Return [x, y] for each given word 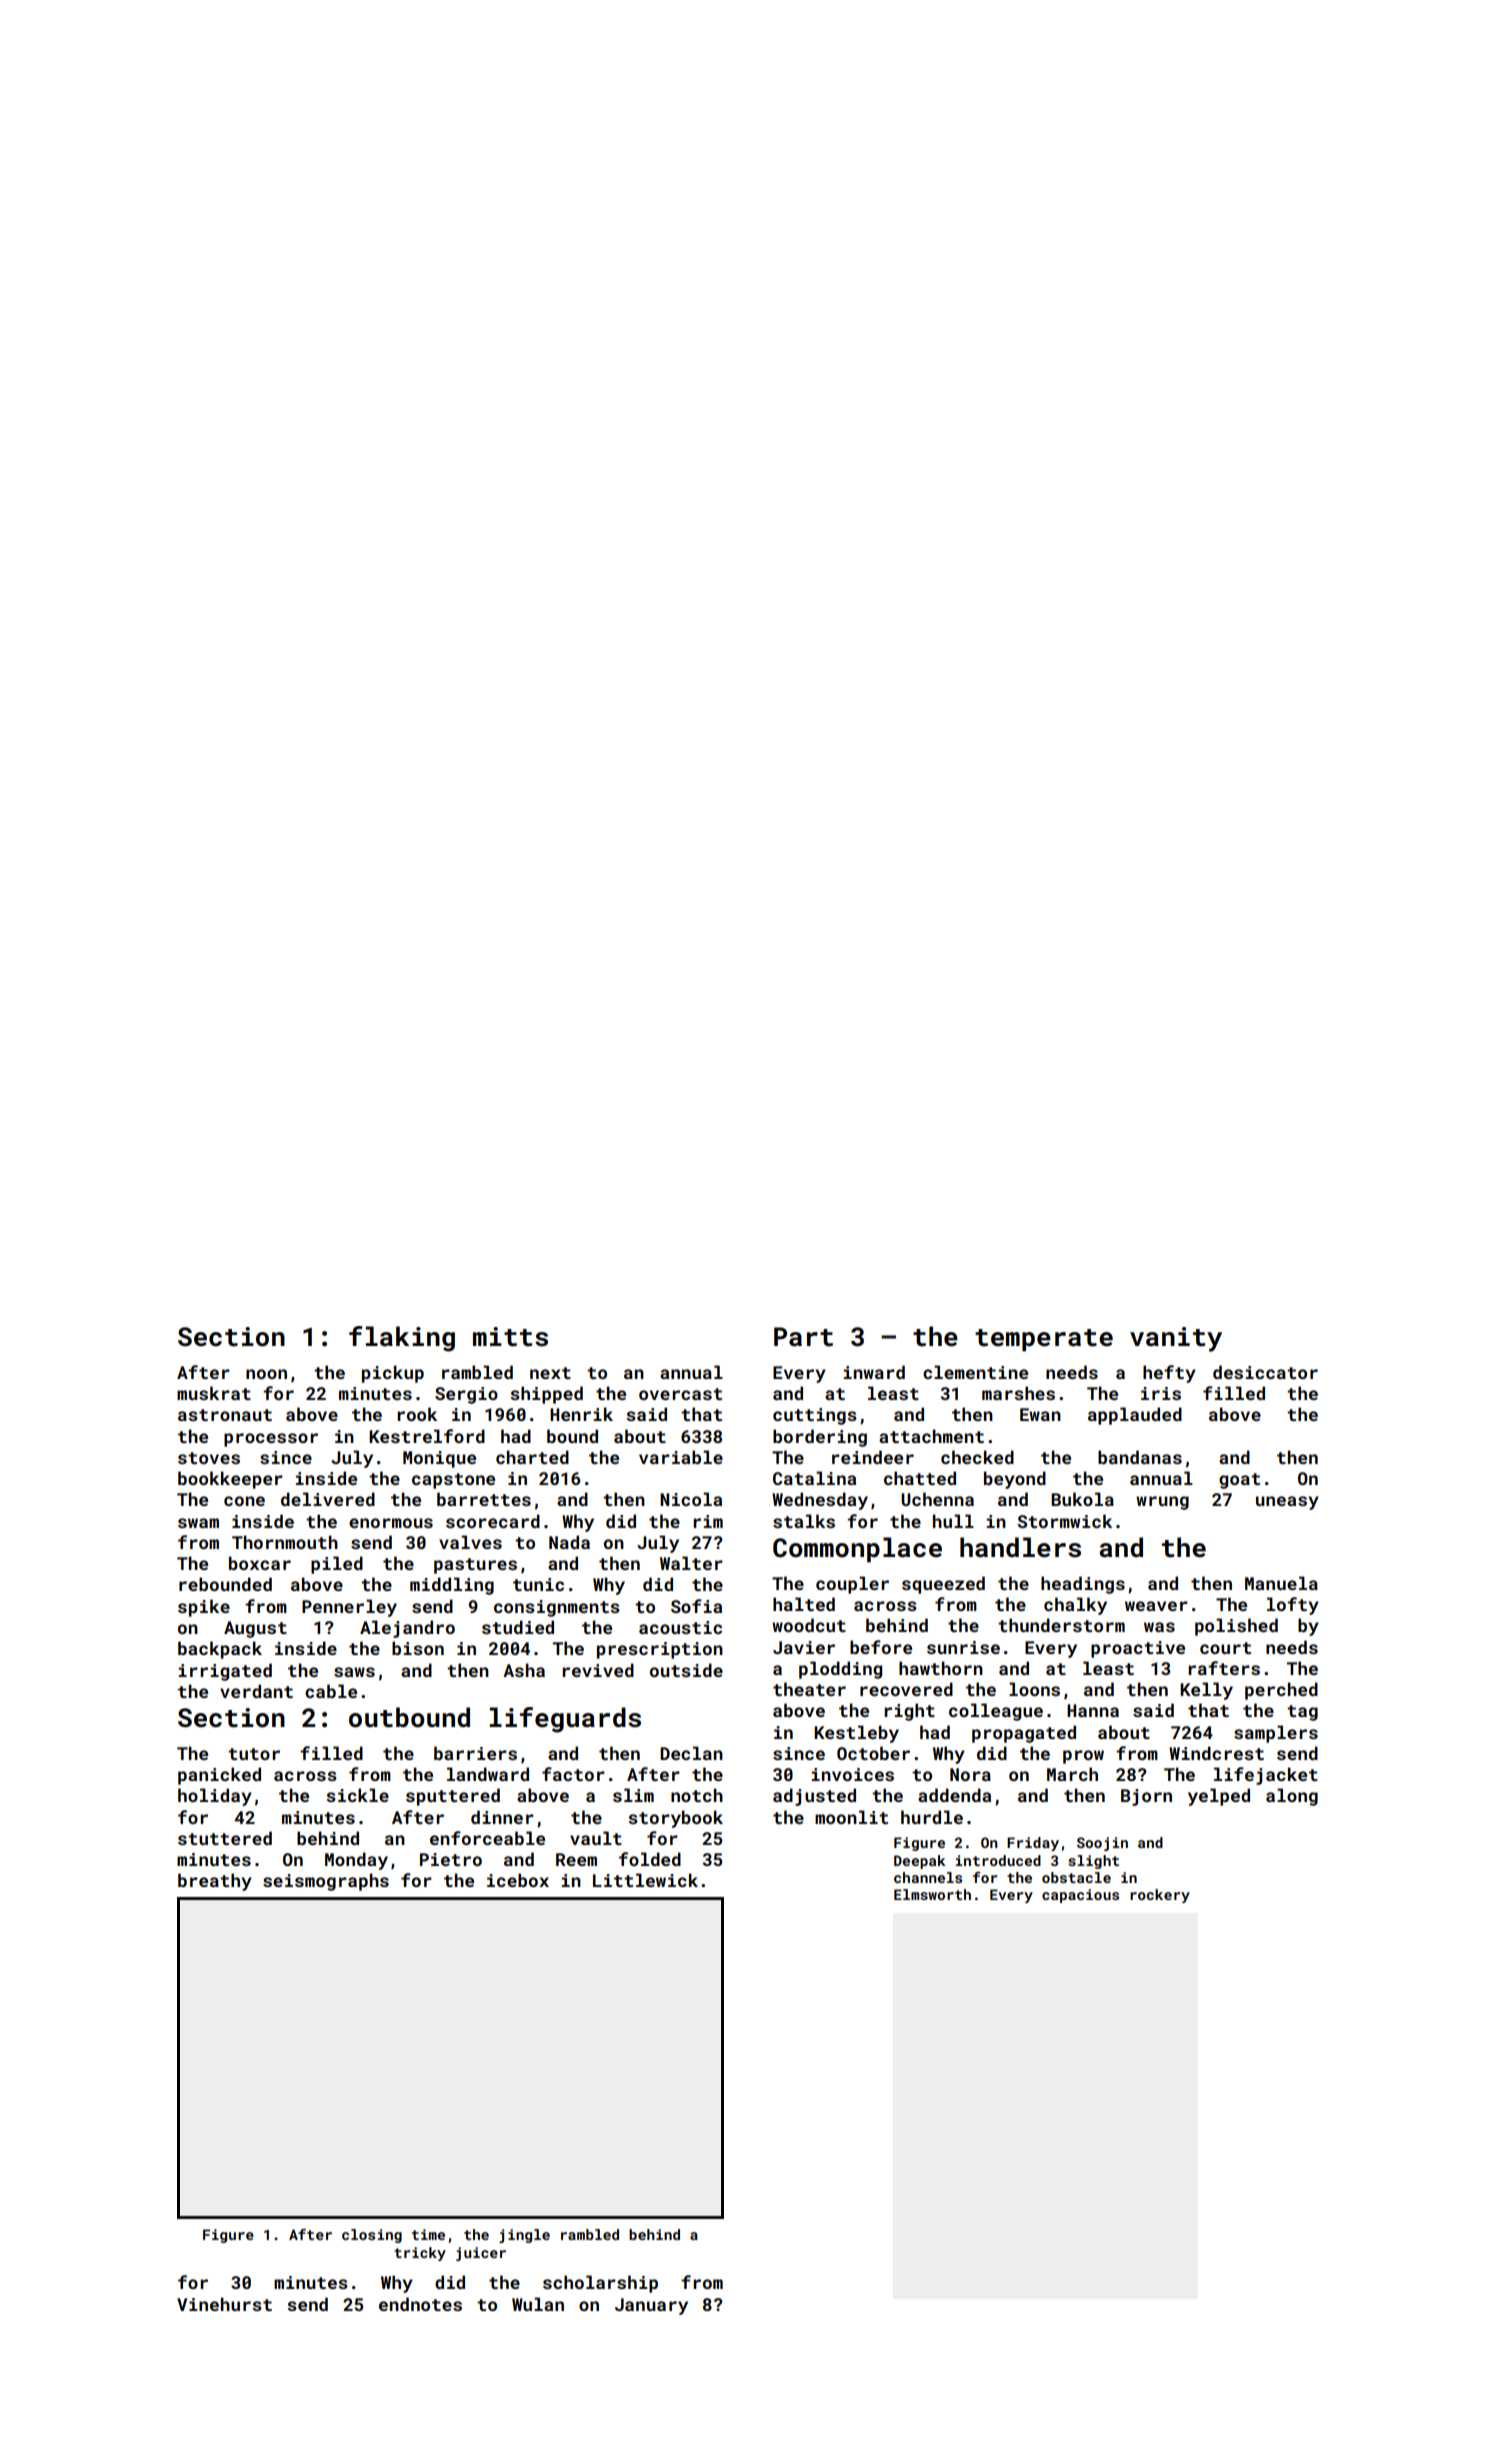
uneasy [1287, 1503]
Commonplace [857, 1550]
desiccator [1265, 1372]
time [428, 2234]
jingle [524, 2236]
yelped [1219, 1797]
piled [337, 1565]
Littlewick [645, 1880]
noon [266, 1374]
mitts [510, 1337]
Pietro [451, 1859]
